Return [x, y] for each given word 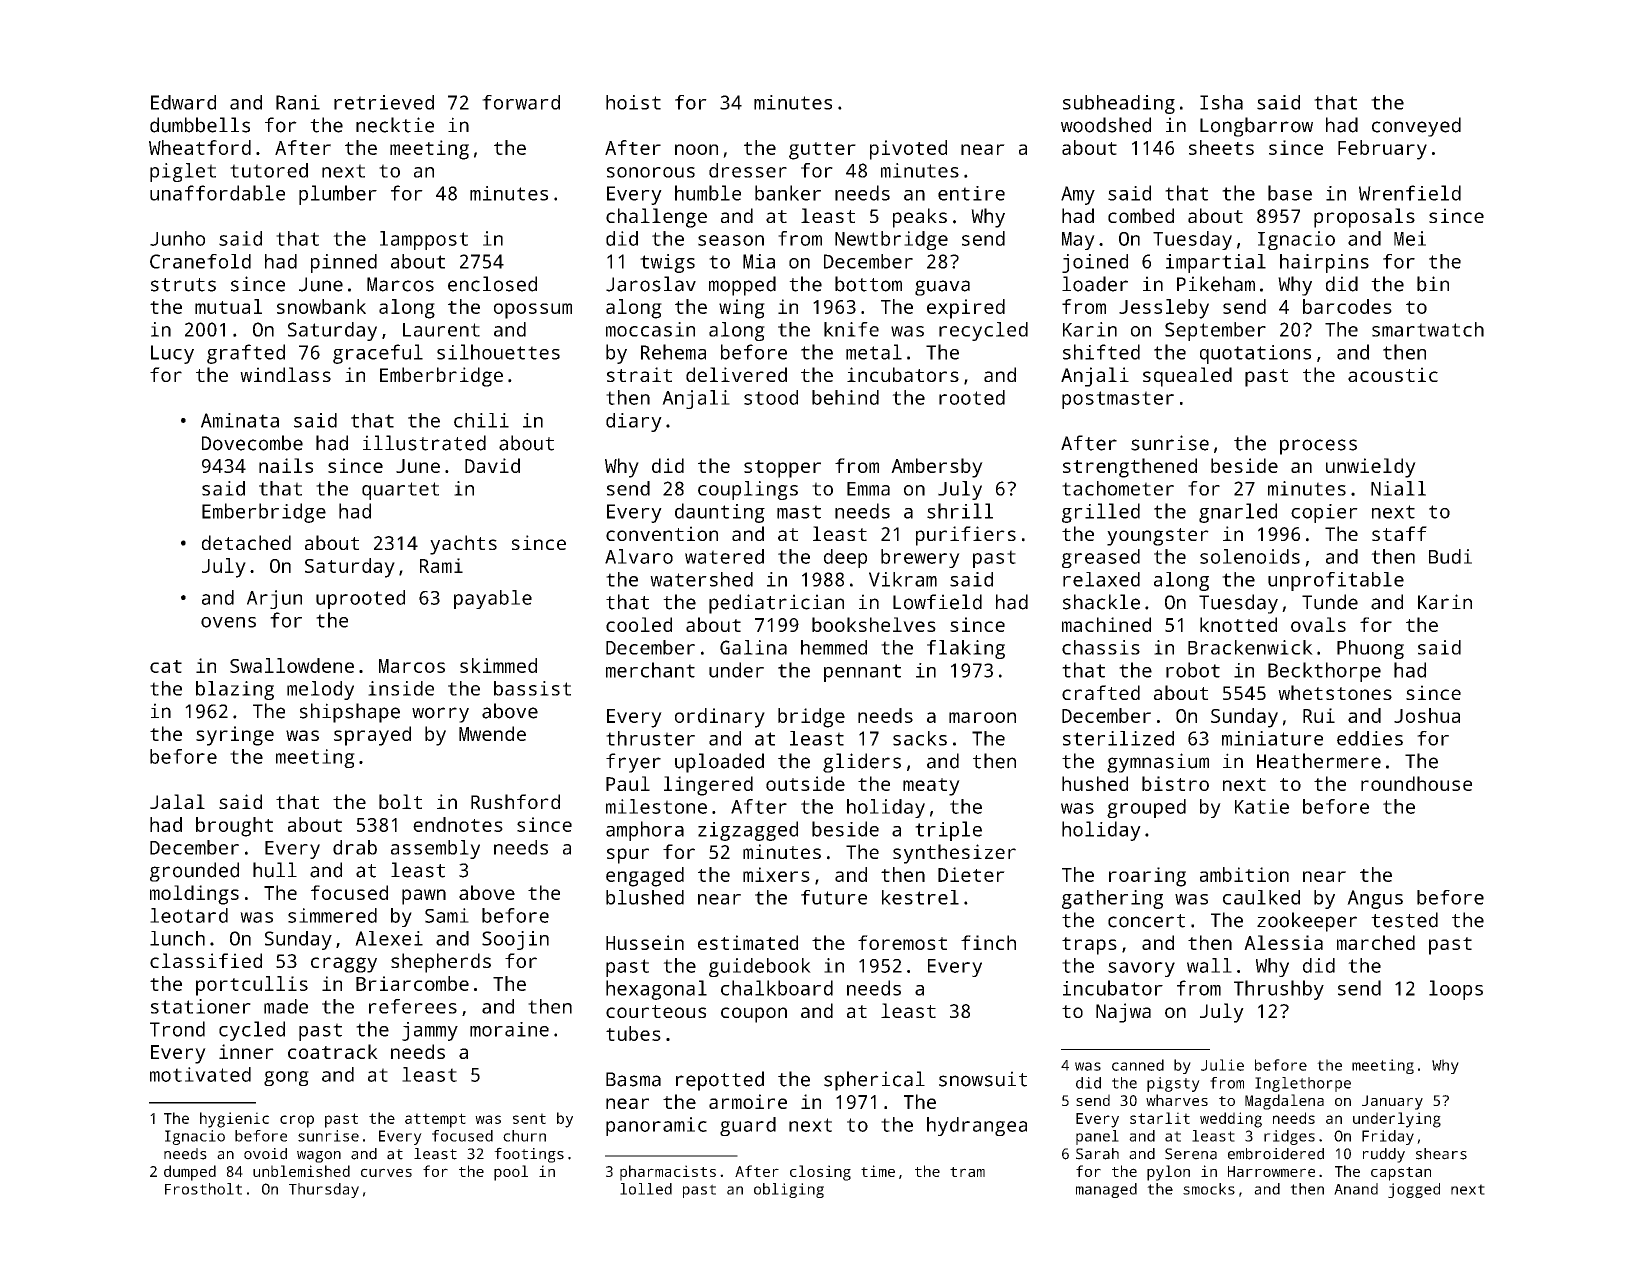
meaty [931, 787]
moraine [509, 1029]
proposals [1364, 218]
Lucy [172, 354]
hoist [633, 102]
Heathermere [1319, 761]
